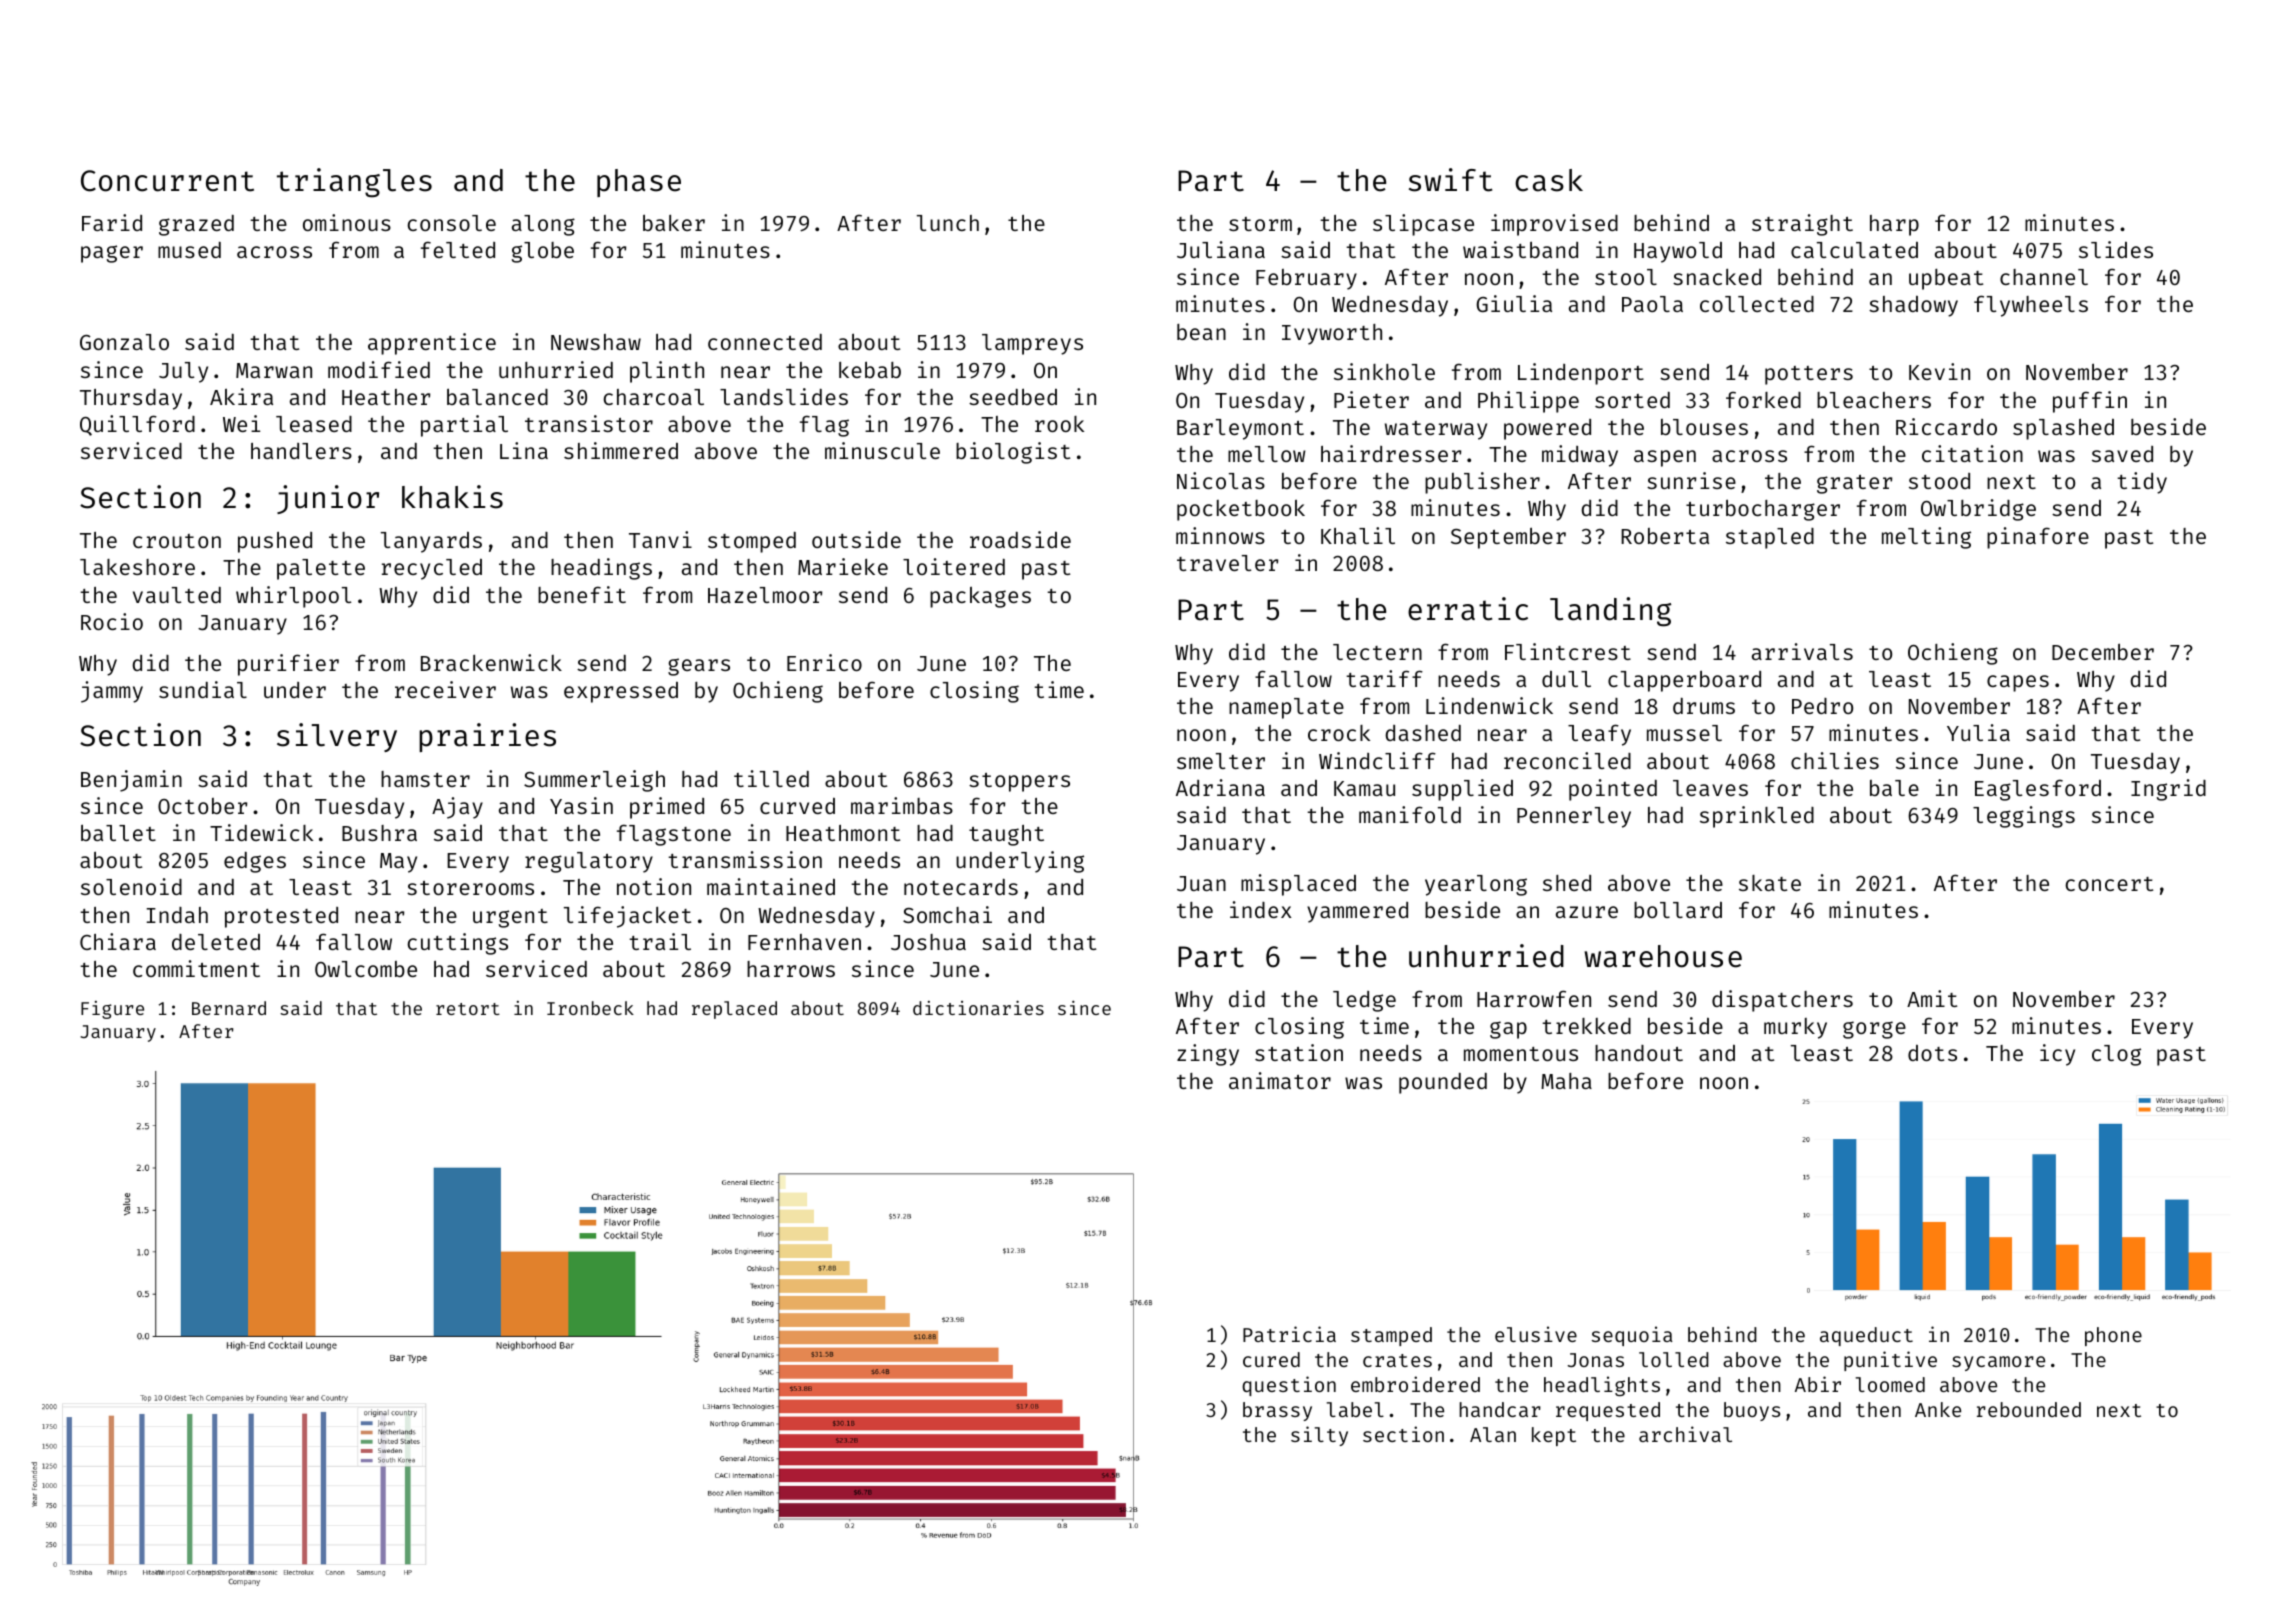 The image size is (2292, 1620). I want to click on animator, so click(1280, 1080).
